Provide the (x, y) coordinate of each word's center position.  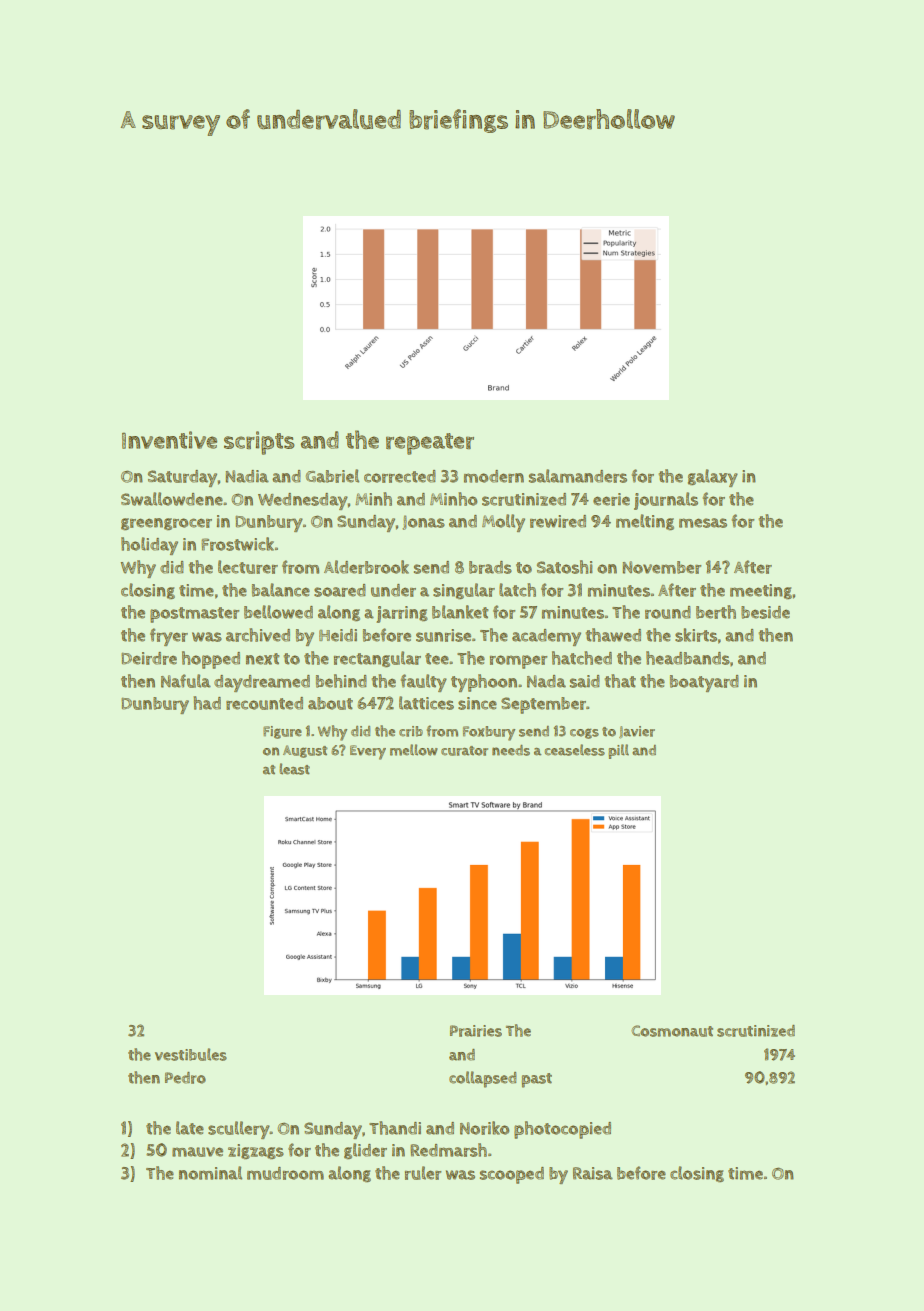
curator (464, 751)
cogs (584, 733)
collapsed (483, 1079)
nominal (210, 1173)
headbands (688, 658)
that (620, 681)
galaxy (713, 478)
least (294, 769)
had (207, 703)
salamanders (578, 476)
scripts (259, 443)
